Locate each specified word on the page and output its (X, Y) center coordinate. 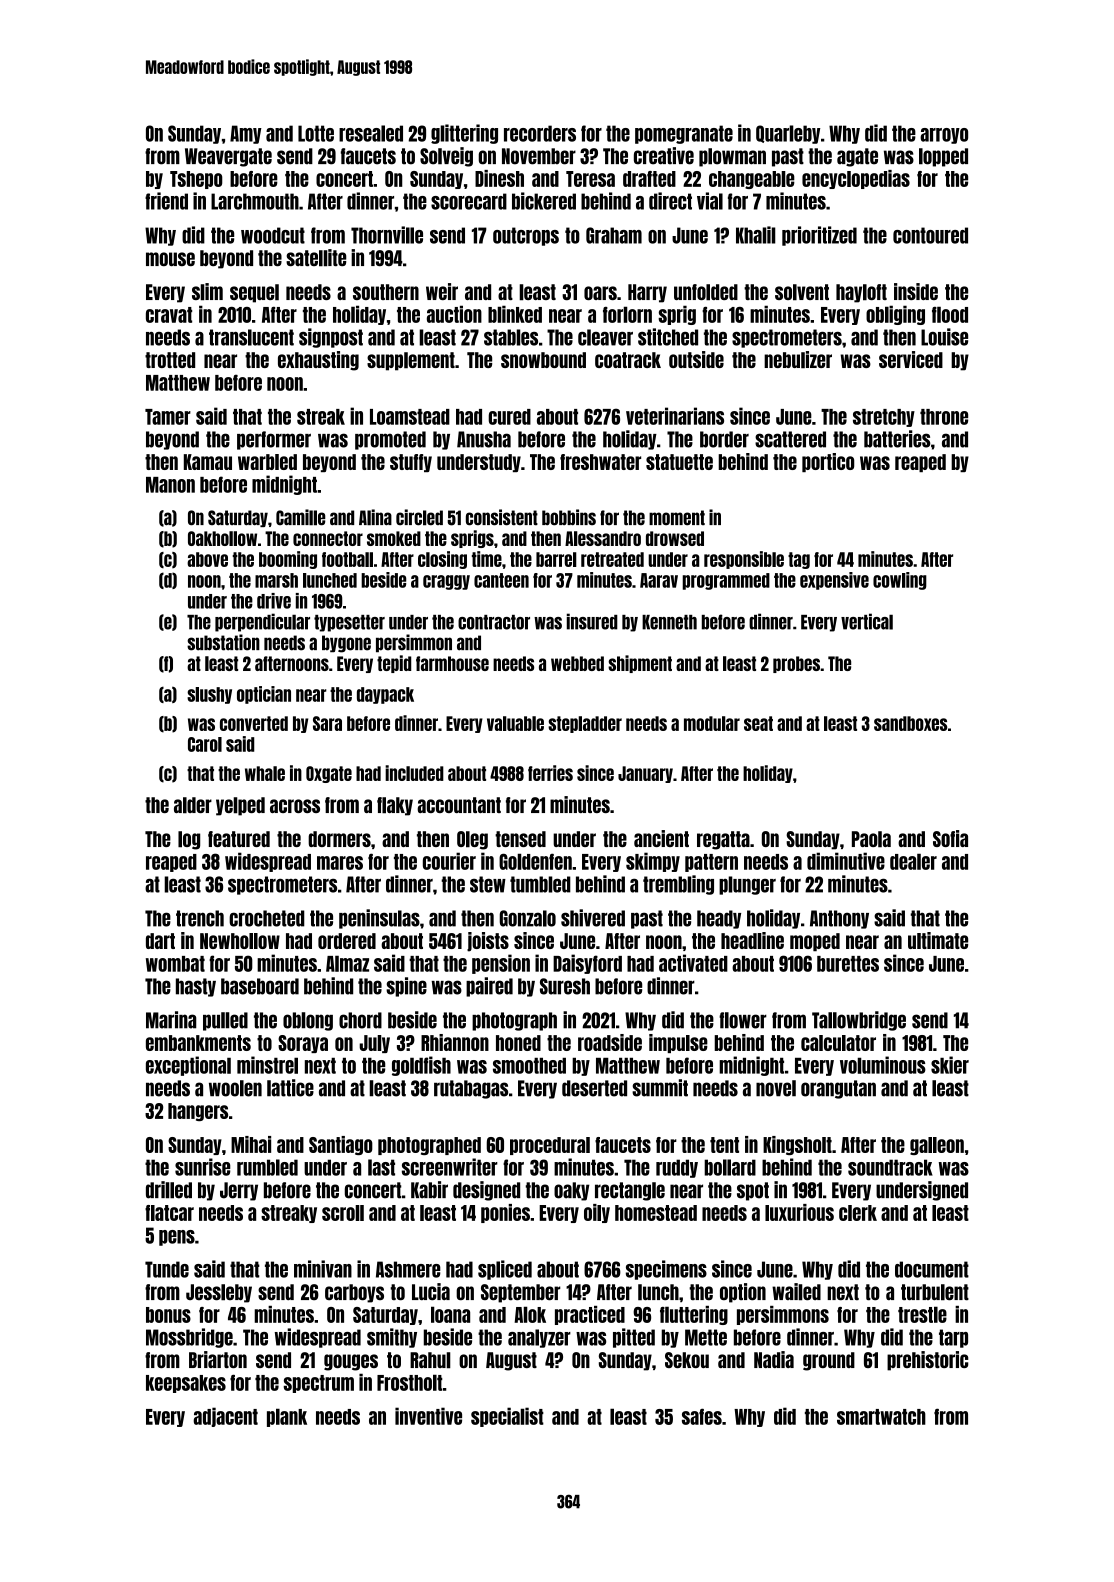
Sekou (687, 1360)
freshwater (600, 462)
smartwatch (881, 1417)
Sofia (950, 838)
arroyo (944, 136)
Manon (170, 485)
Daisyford (587, 964)
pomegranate (684, 134)
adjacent (225, 1417)
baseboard (260, 986)
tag (799, 560)
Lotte (316, 133)
